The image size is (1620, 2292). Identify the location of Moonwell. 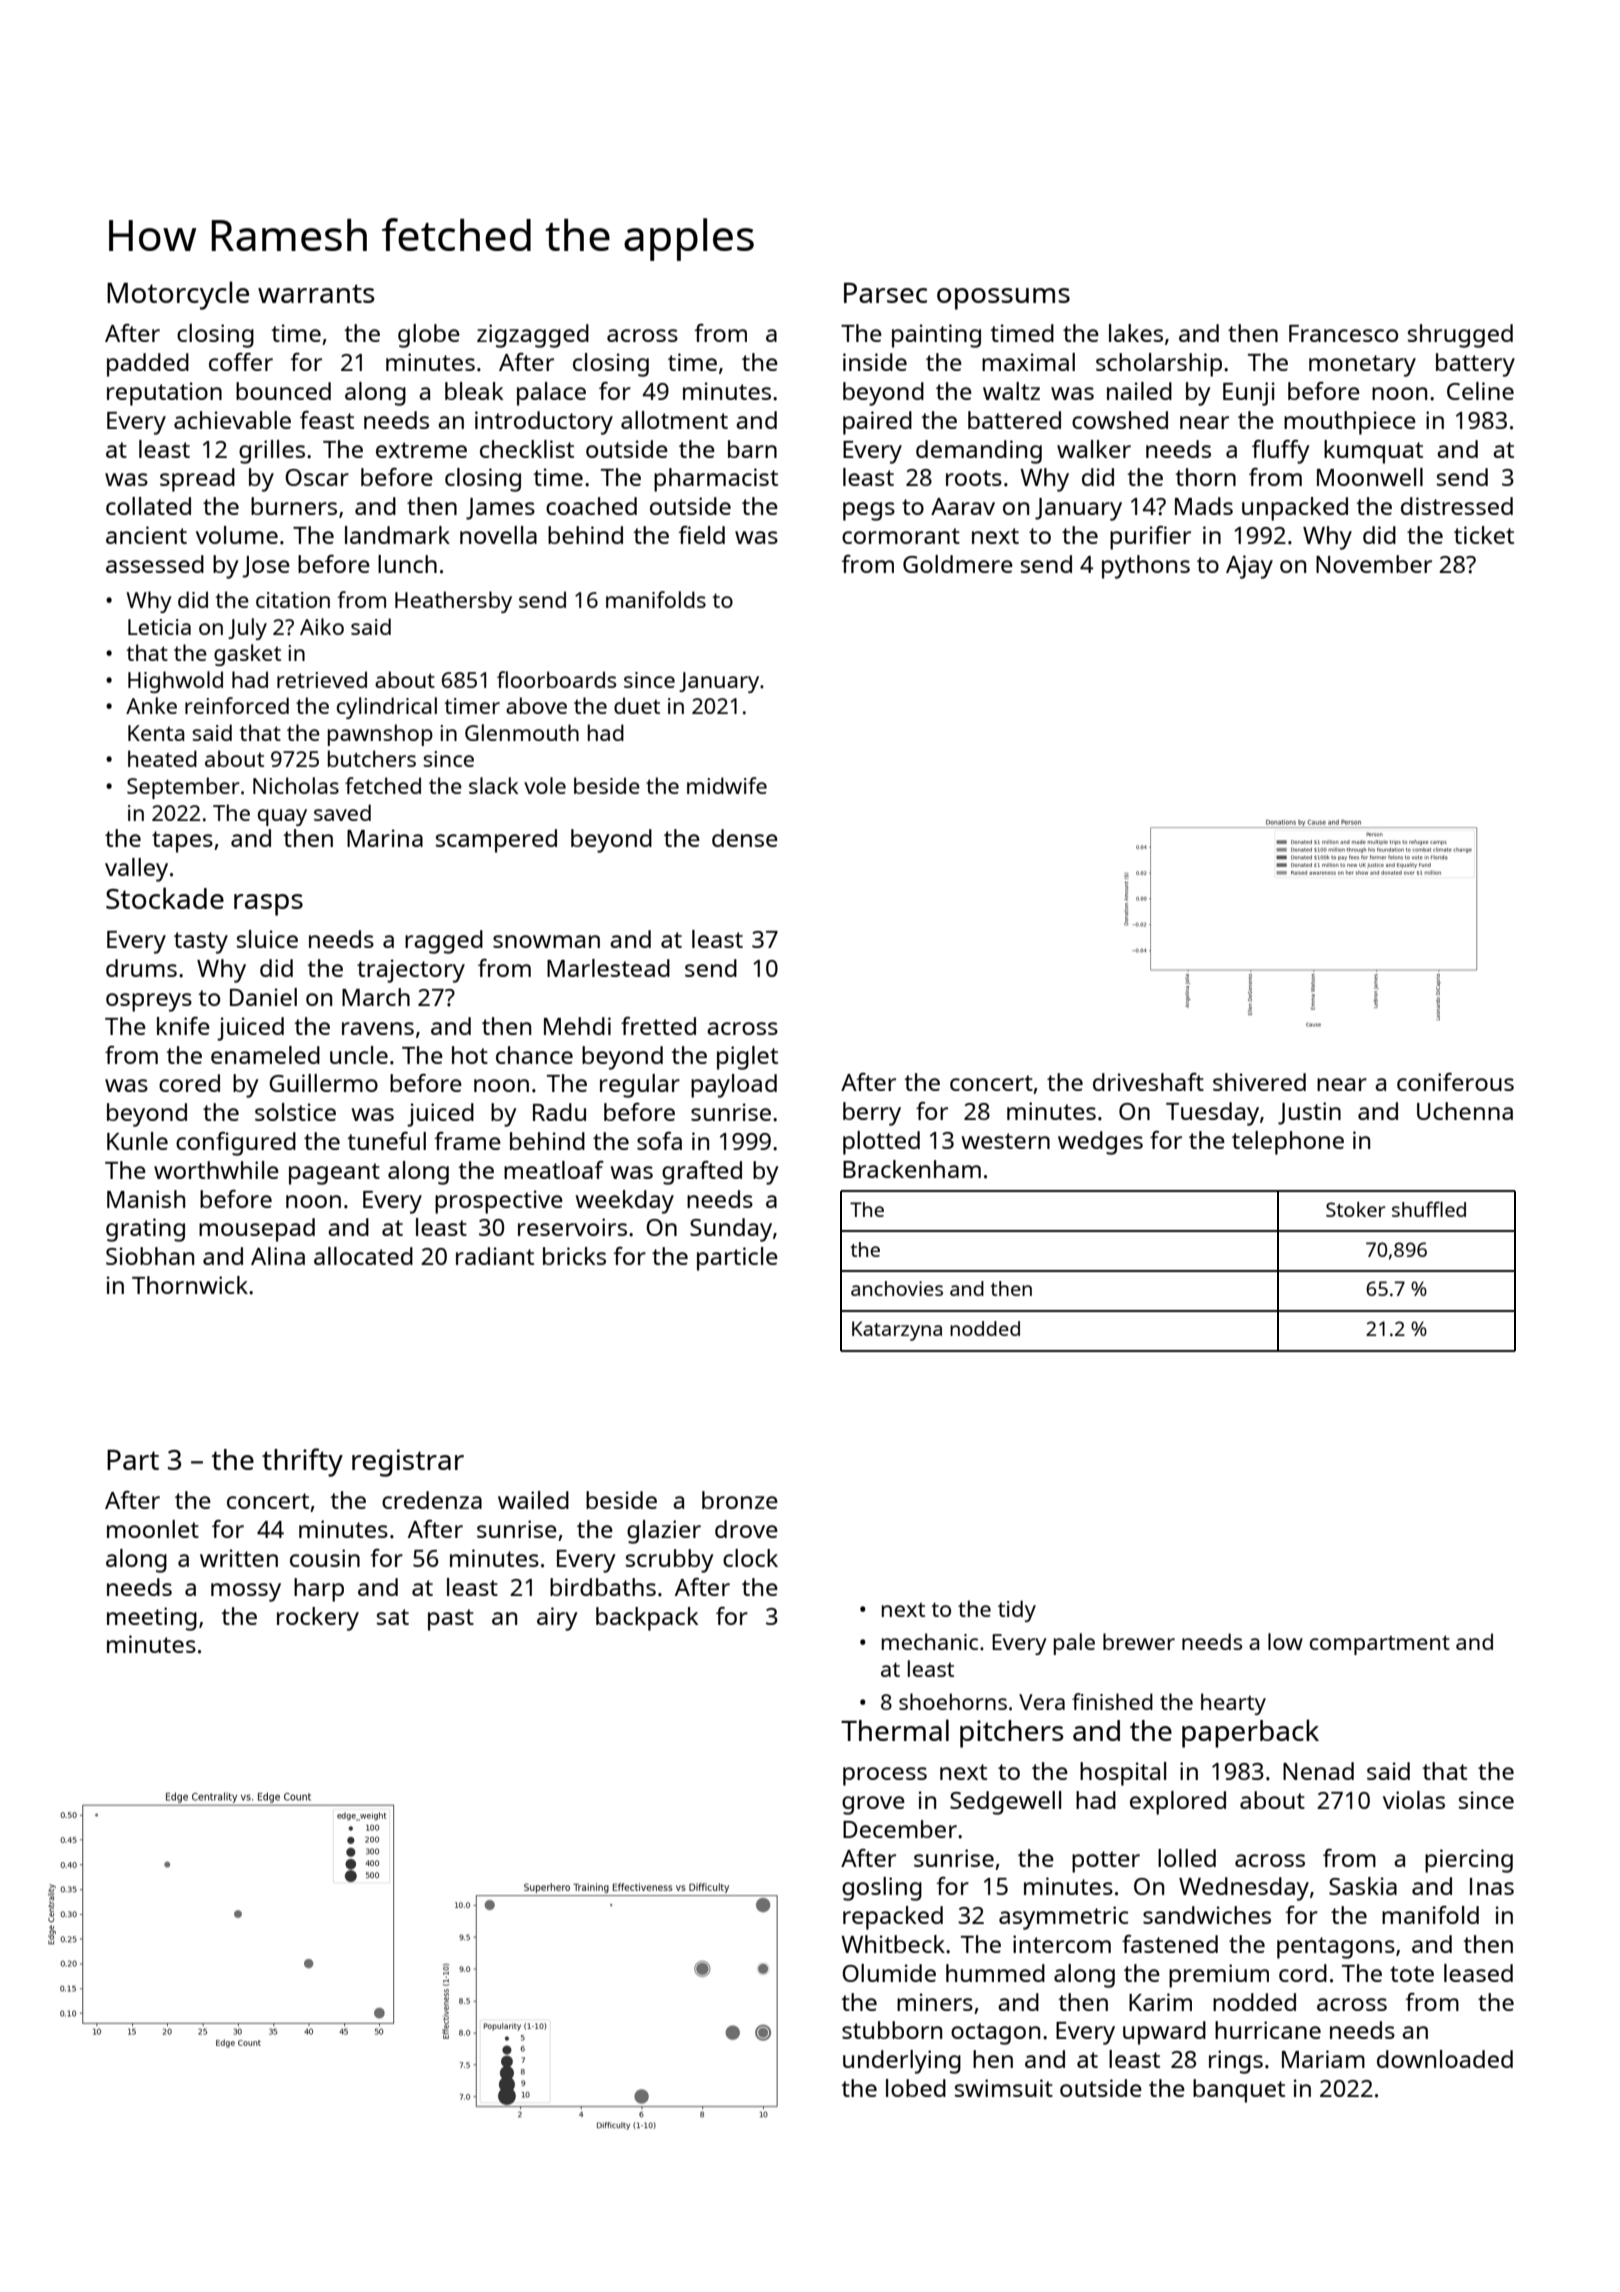
(1370, 477).
